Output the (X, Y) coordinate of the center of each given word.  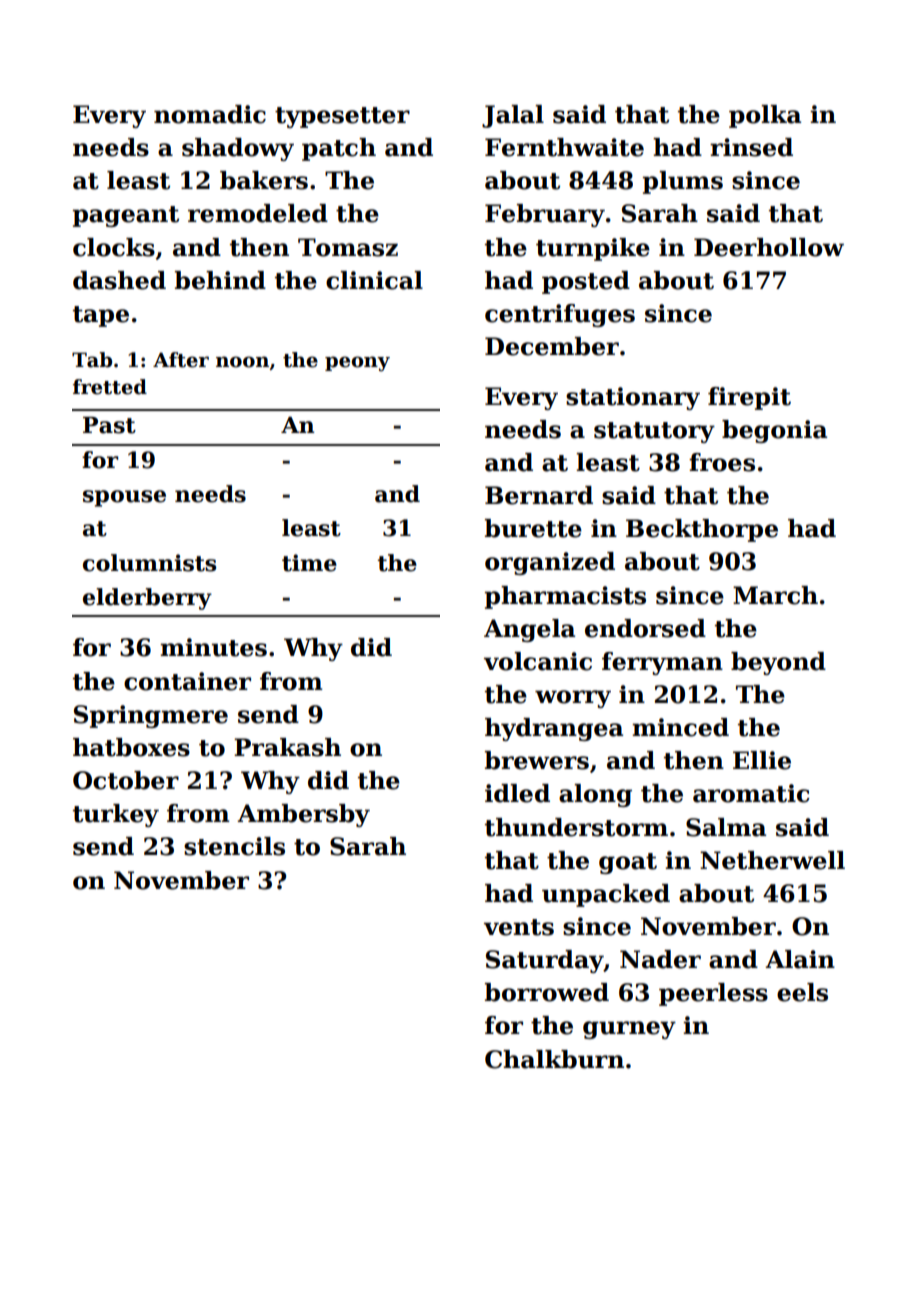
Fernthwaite (564, 147)
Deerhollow (769, 247)
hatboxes (131, 747)
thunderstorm (576, 827)
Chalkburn (554, 1059)
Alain (800, 959)
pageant (126, 216)
